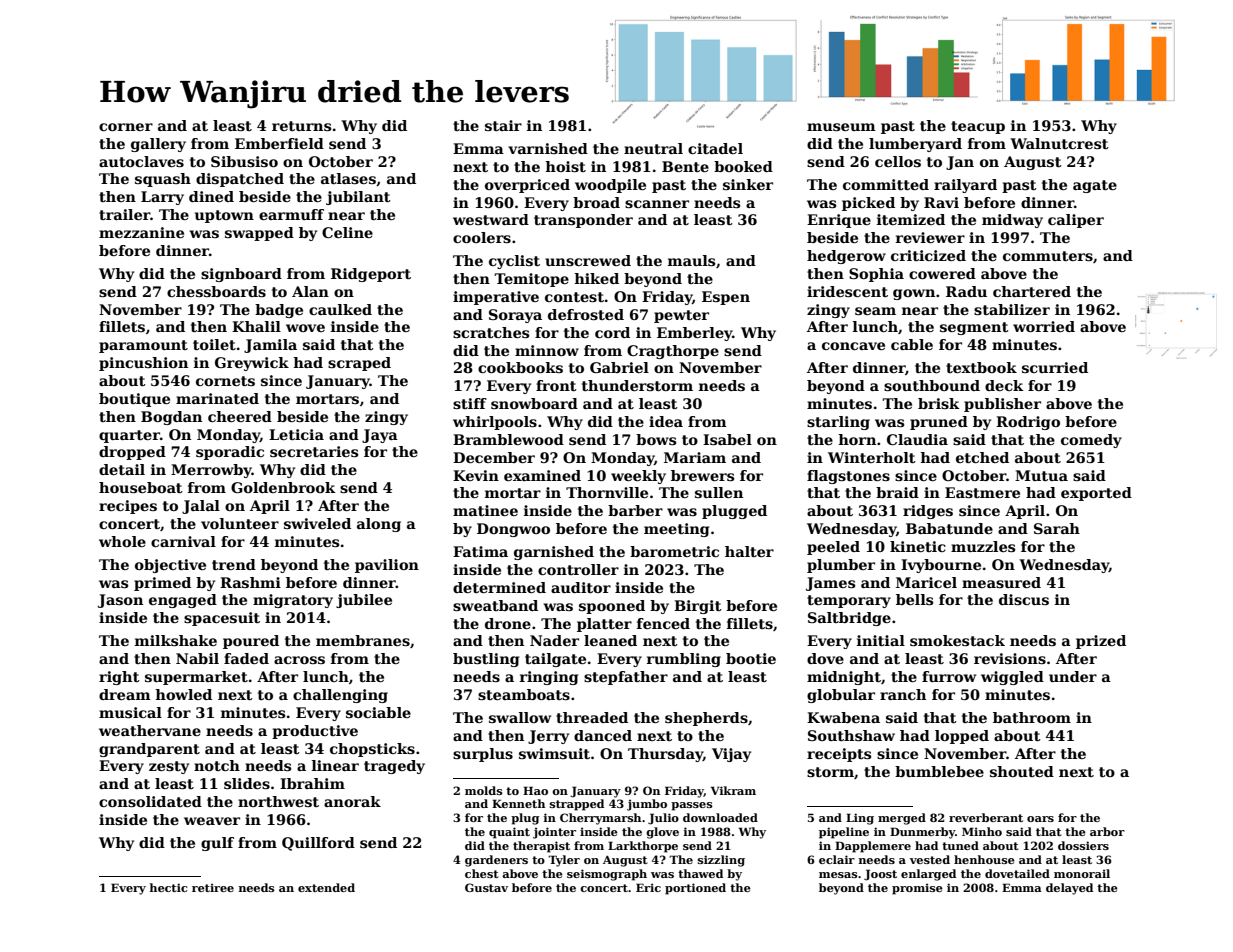 This page has height=952, width=1233. I want to click on retiree, so click(213, 887).
